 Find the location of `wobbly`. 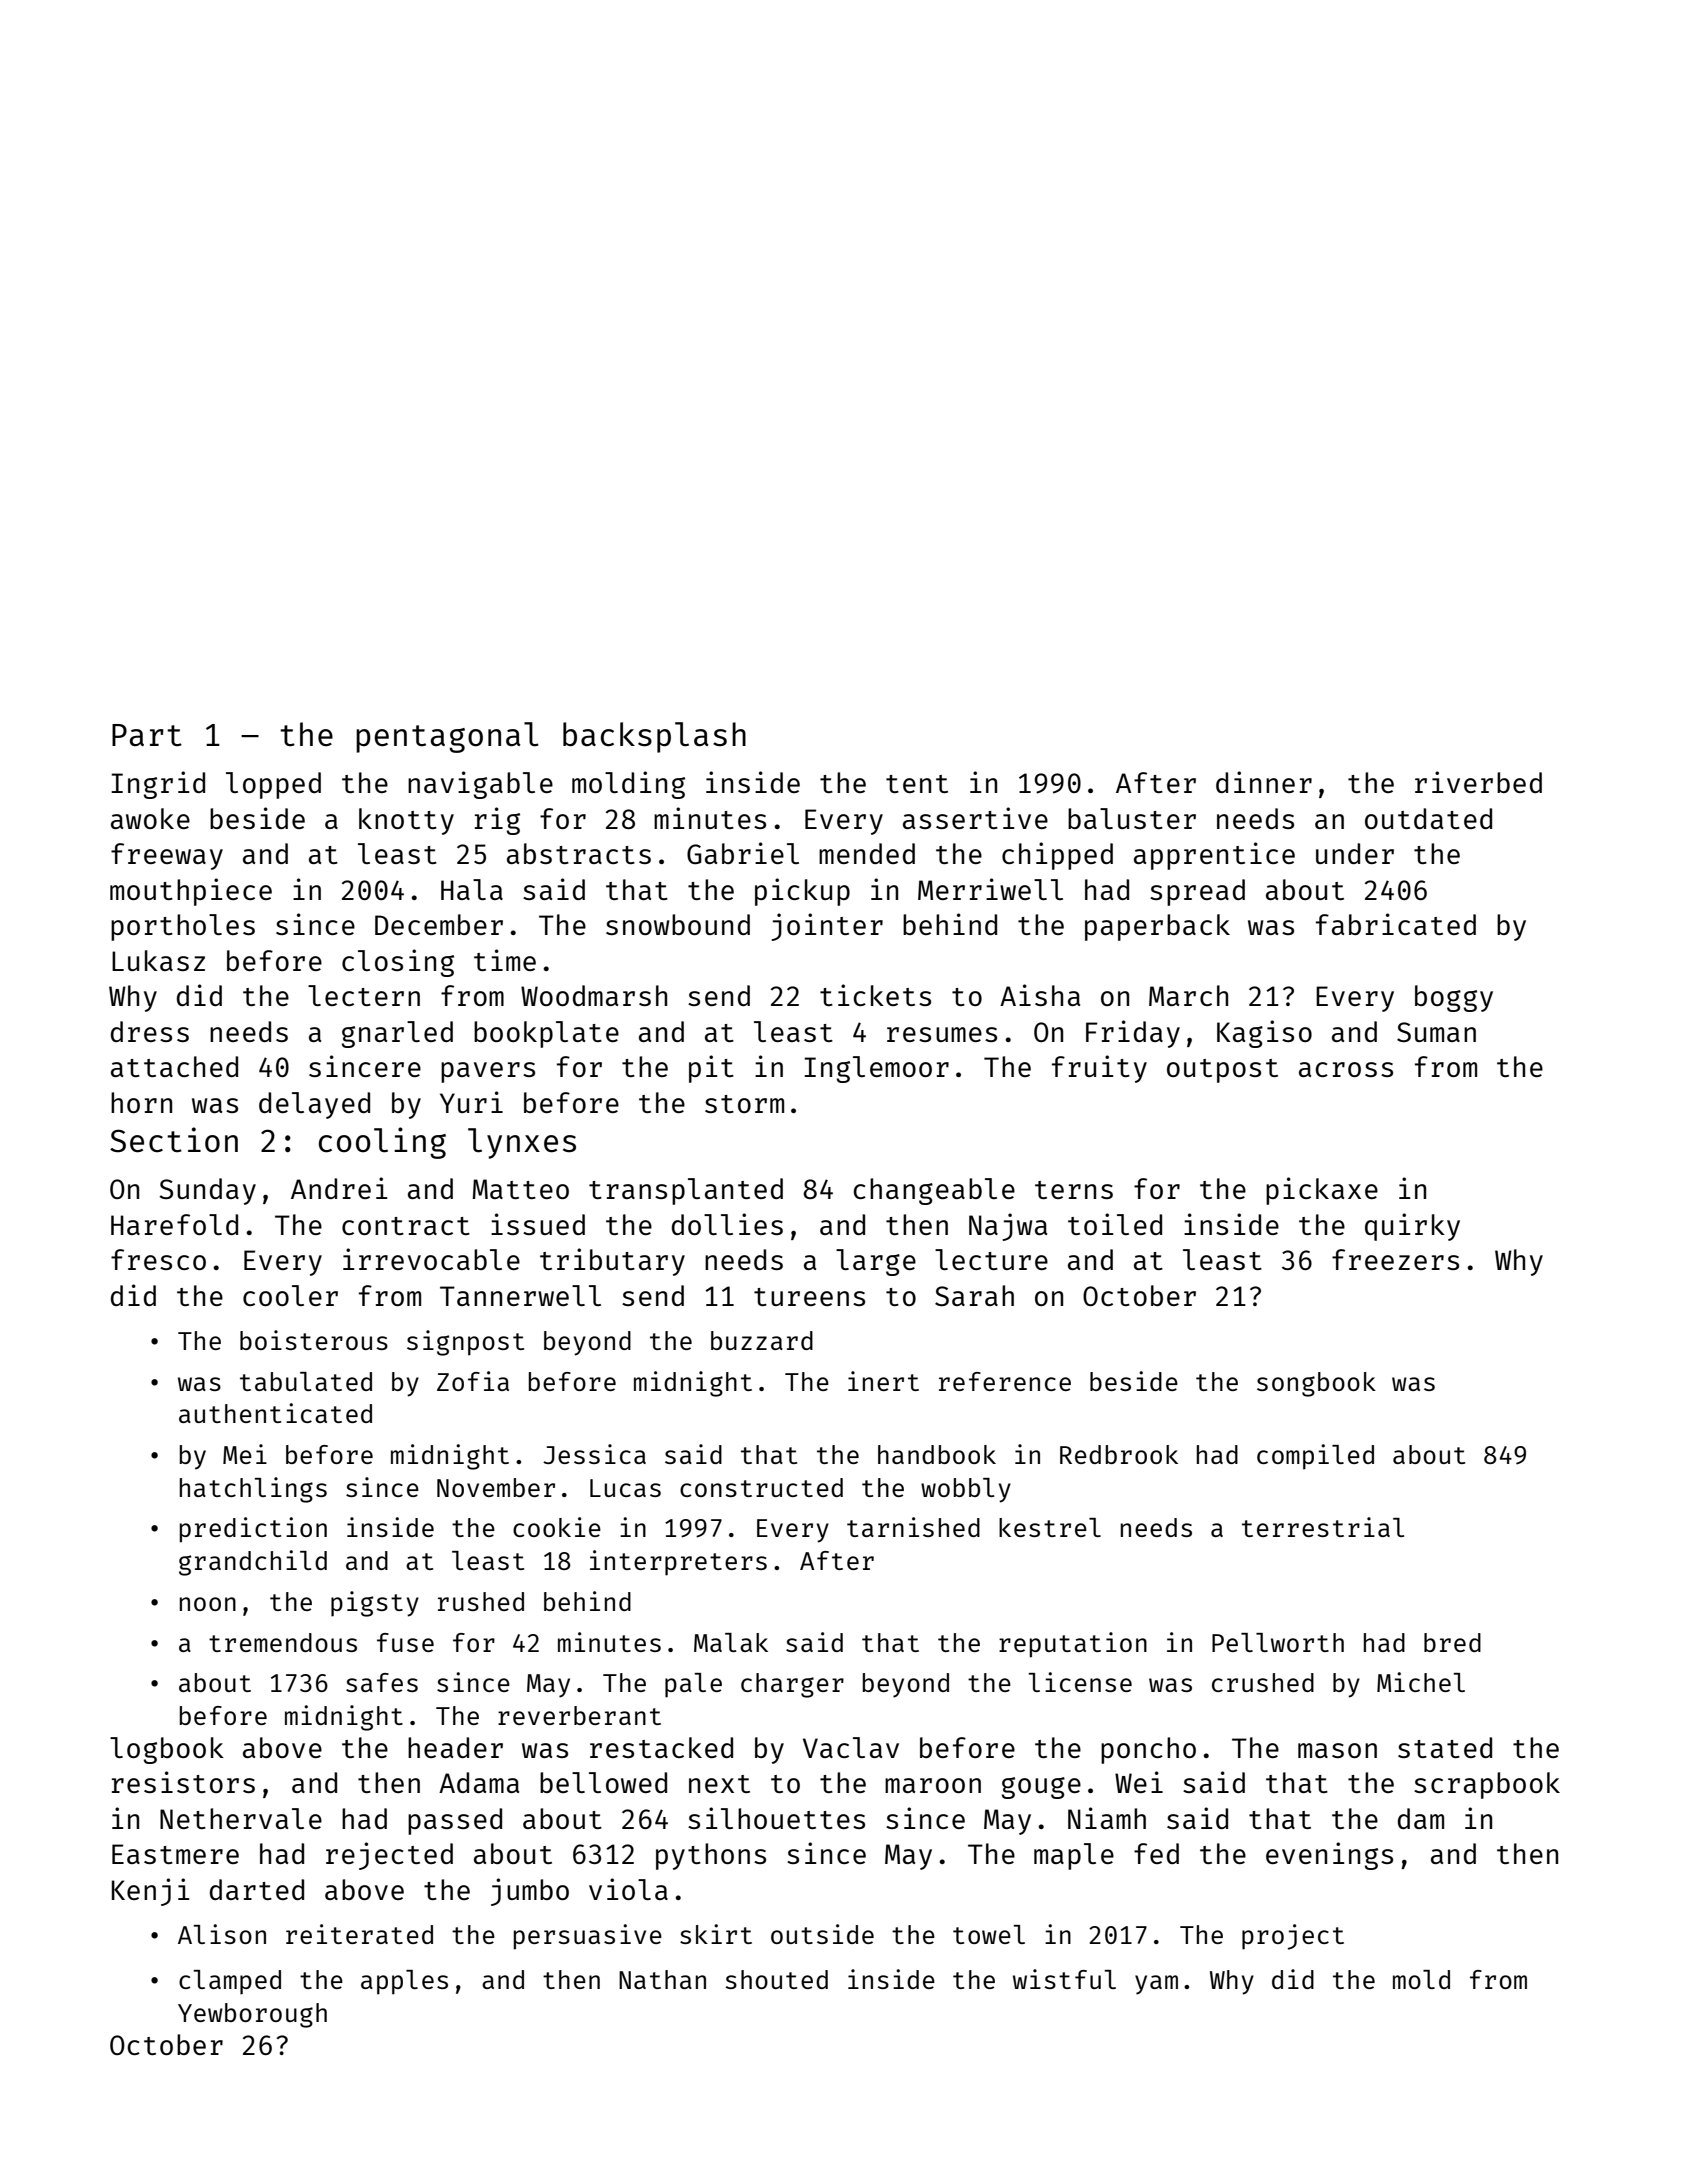

wobbly is located at coordinates (966, 1490).
